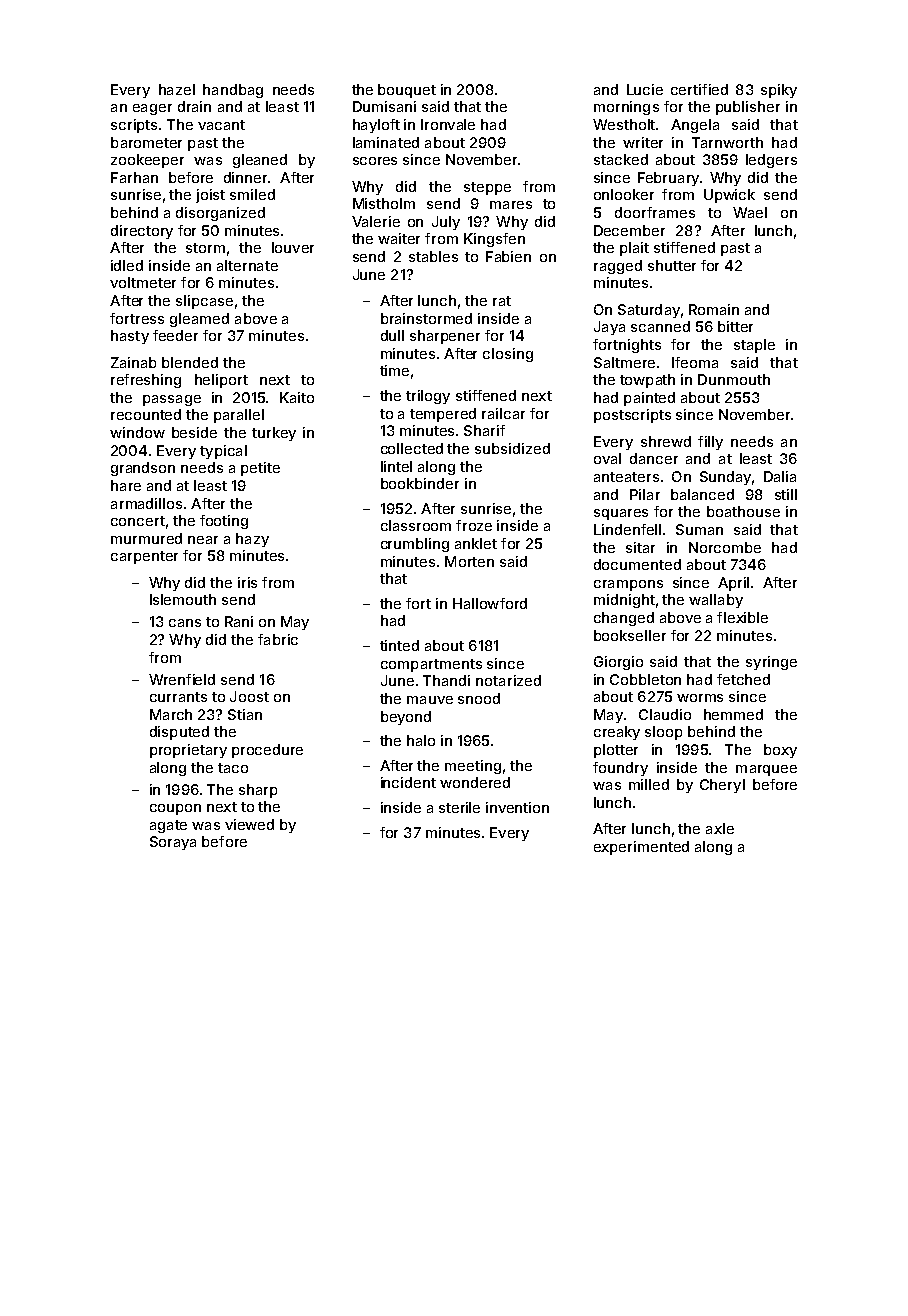  Describe the element at coordinates (412, 448) in the screenshot. I see `collected` at that location.
